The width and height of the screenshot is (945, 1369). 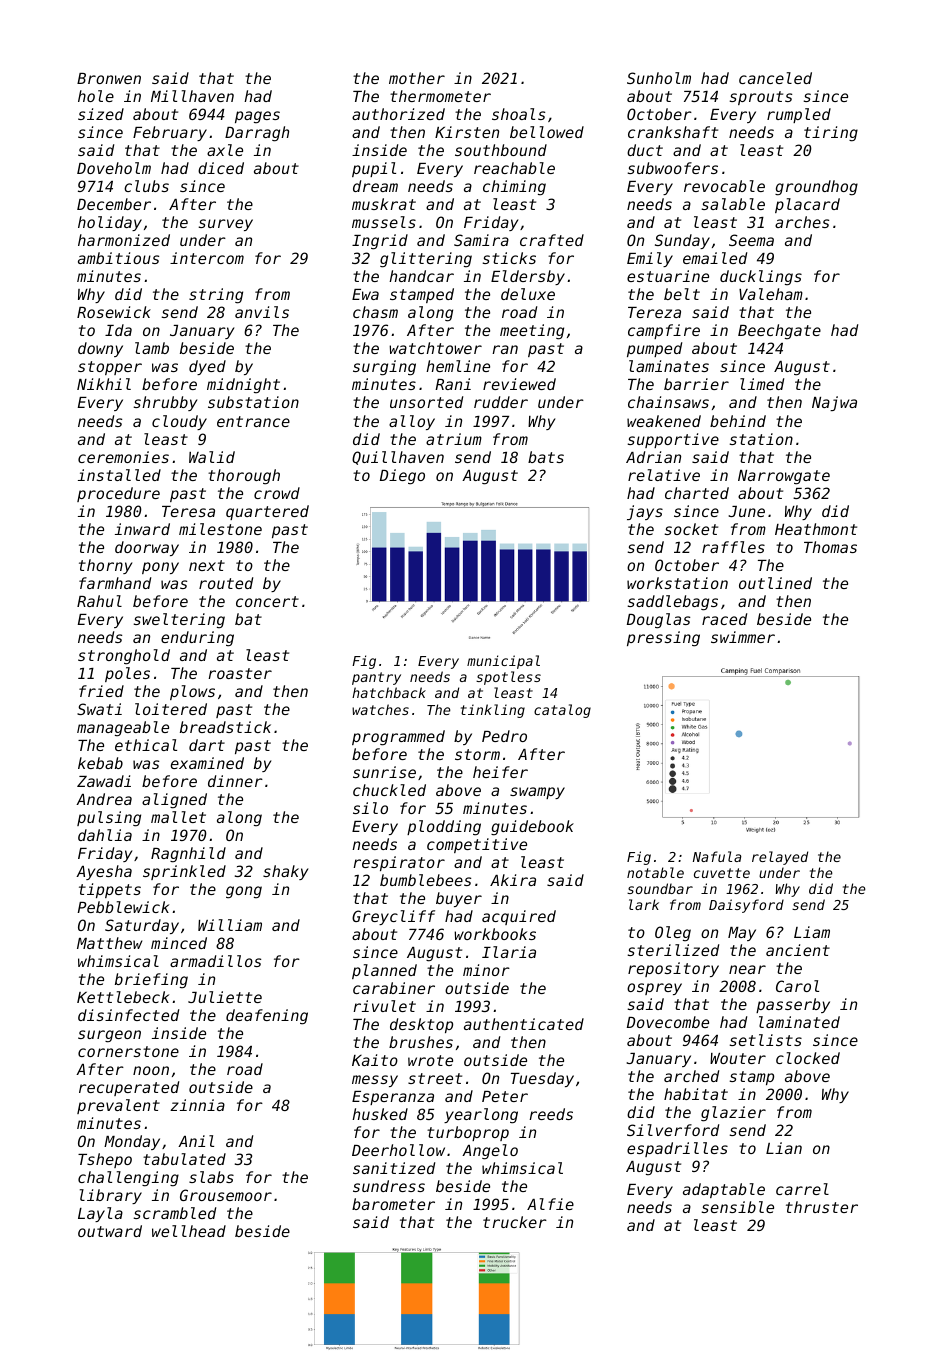 I want to click on thruster, so click(x=822, y=1207).
